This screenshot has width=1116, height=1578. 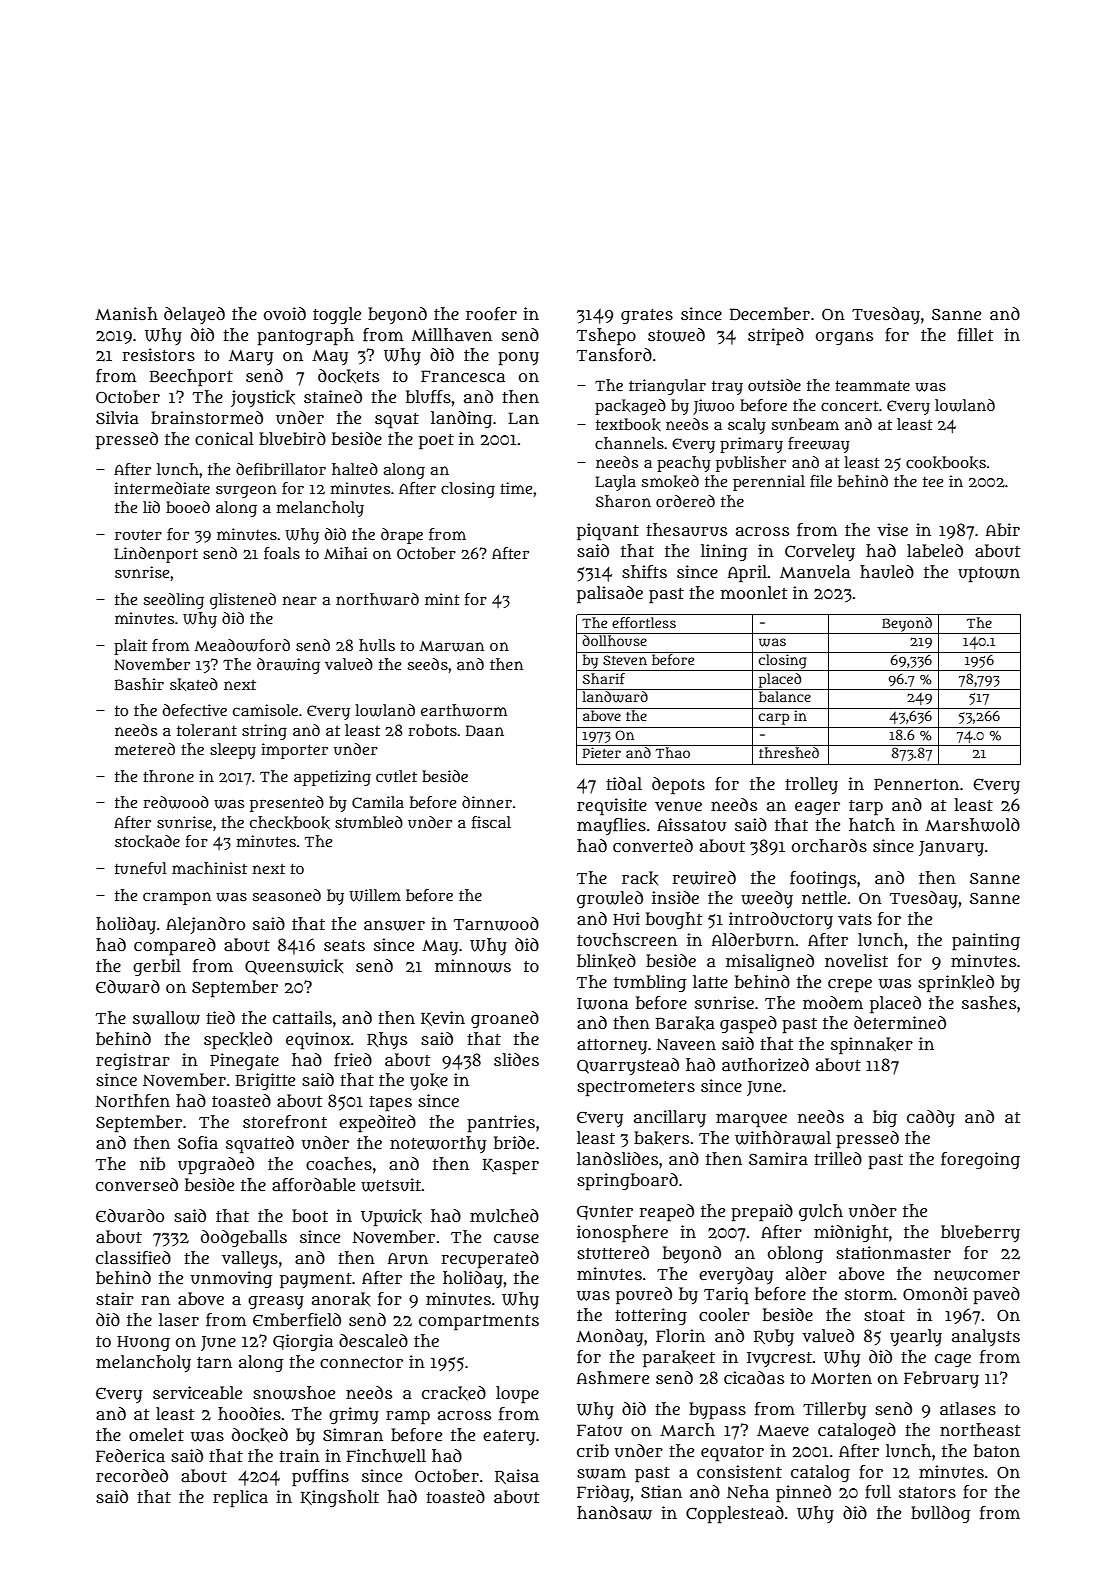 What do you see at coordinates (976, 335) in the screenshot?
I see `fillet` at bounding box center [976, 335].
